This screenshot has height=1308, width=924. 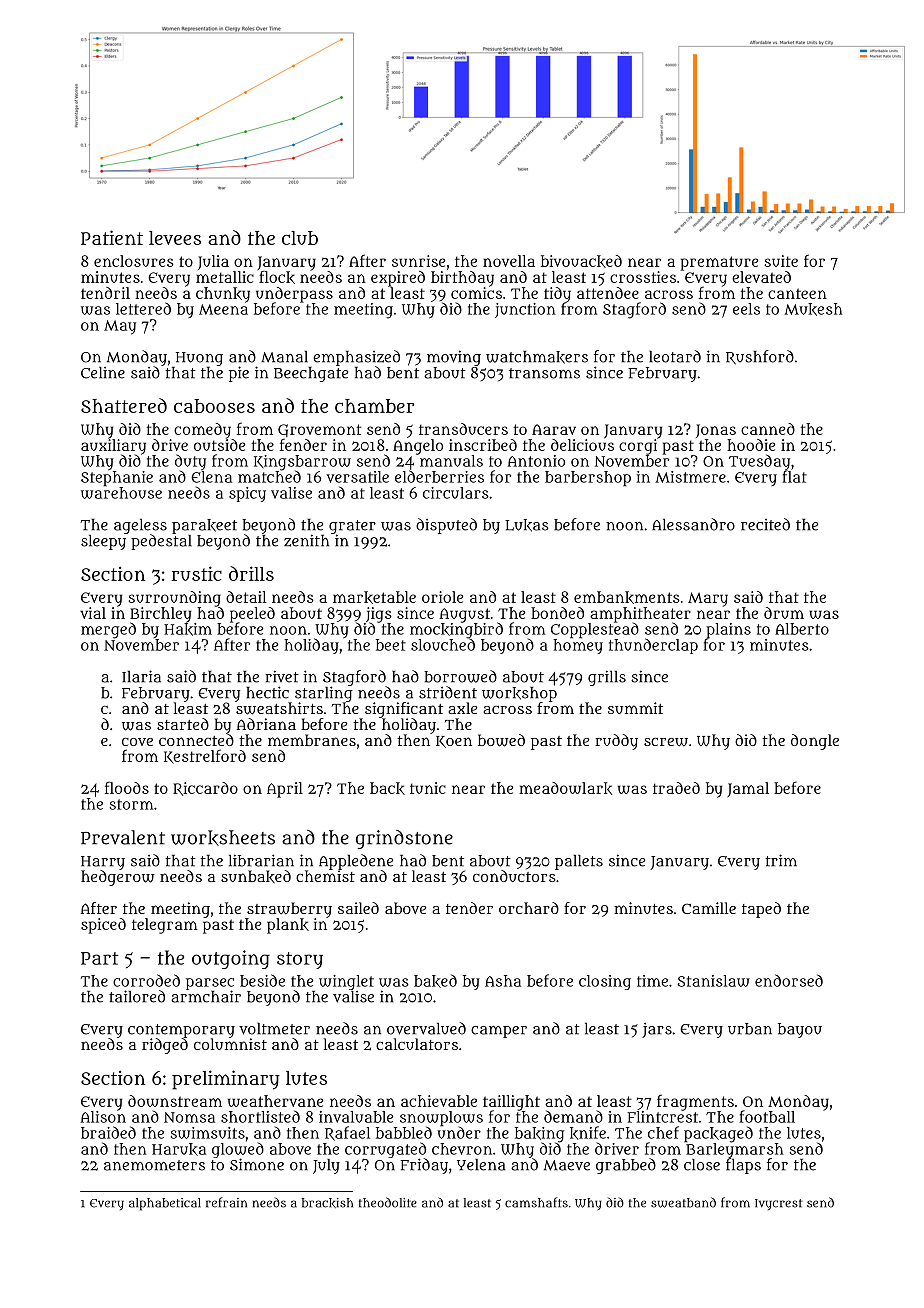 What do you see at coordinates (398, 279) in the screenshot?
I see `expired` at bounding box center [398, 279].
